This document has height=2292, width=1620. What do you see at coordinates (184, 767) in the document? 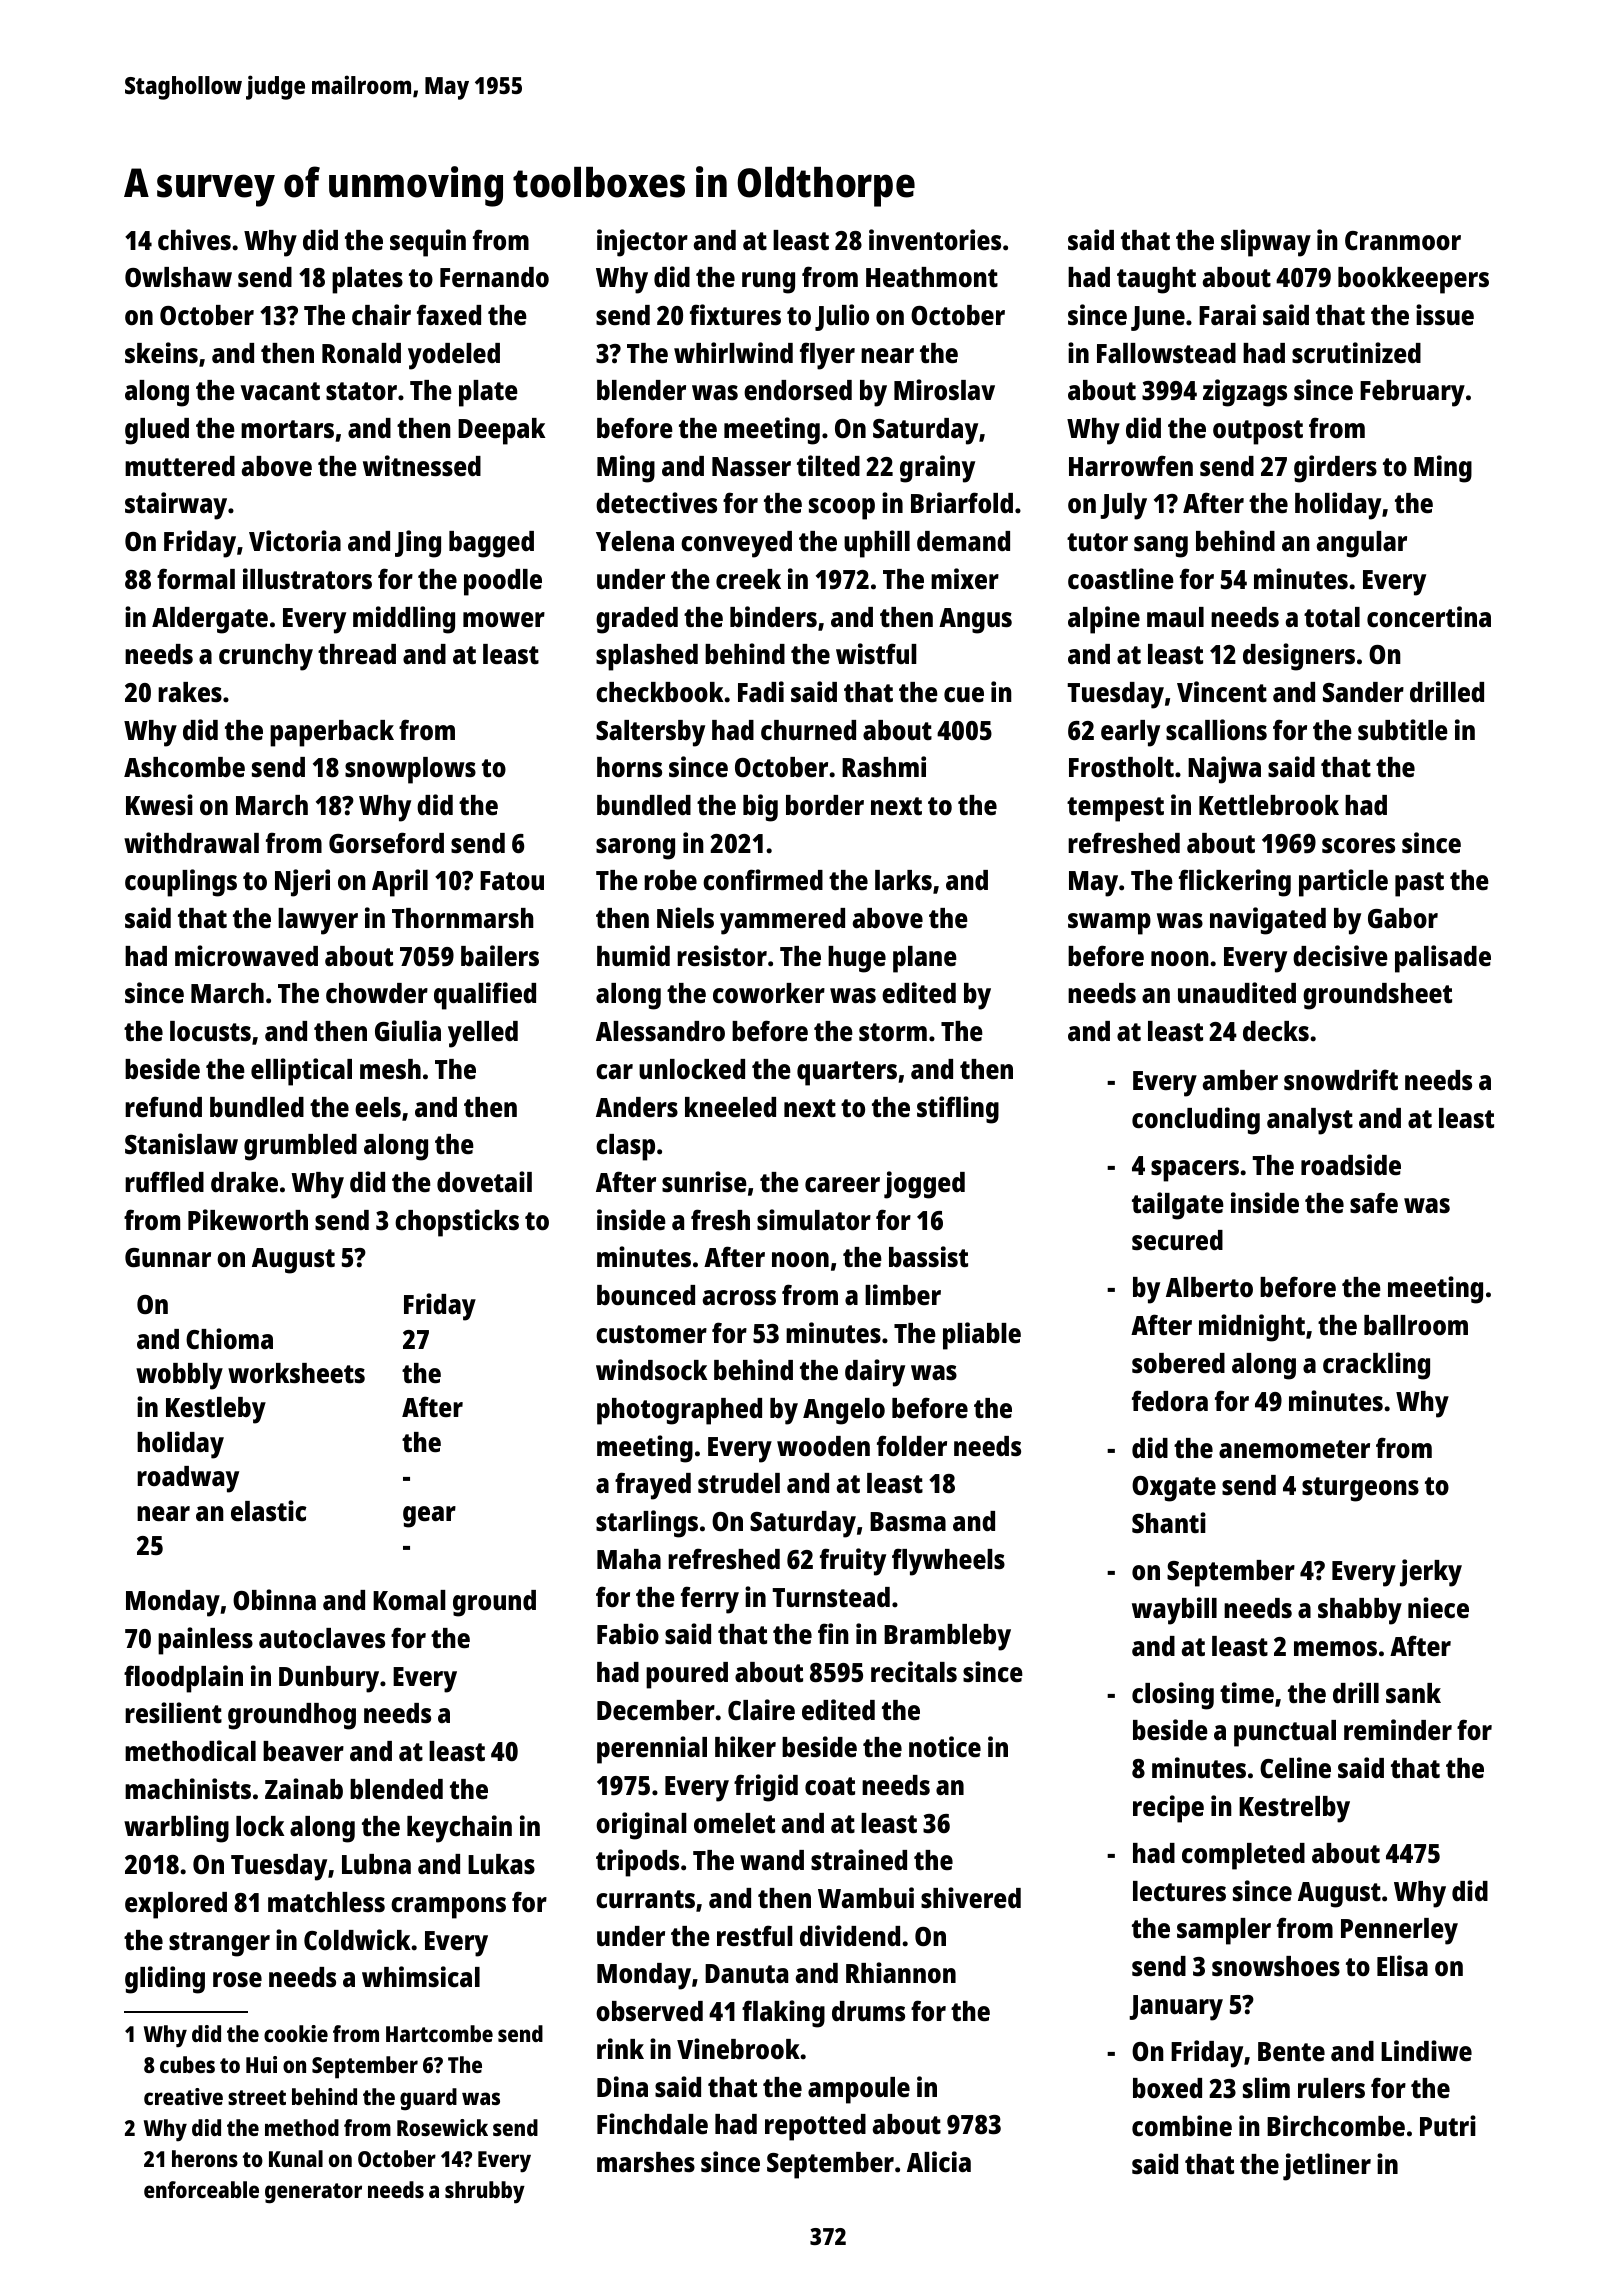
I see `Ashcombe` at bounding box center [184, 767].
